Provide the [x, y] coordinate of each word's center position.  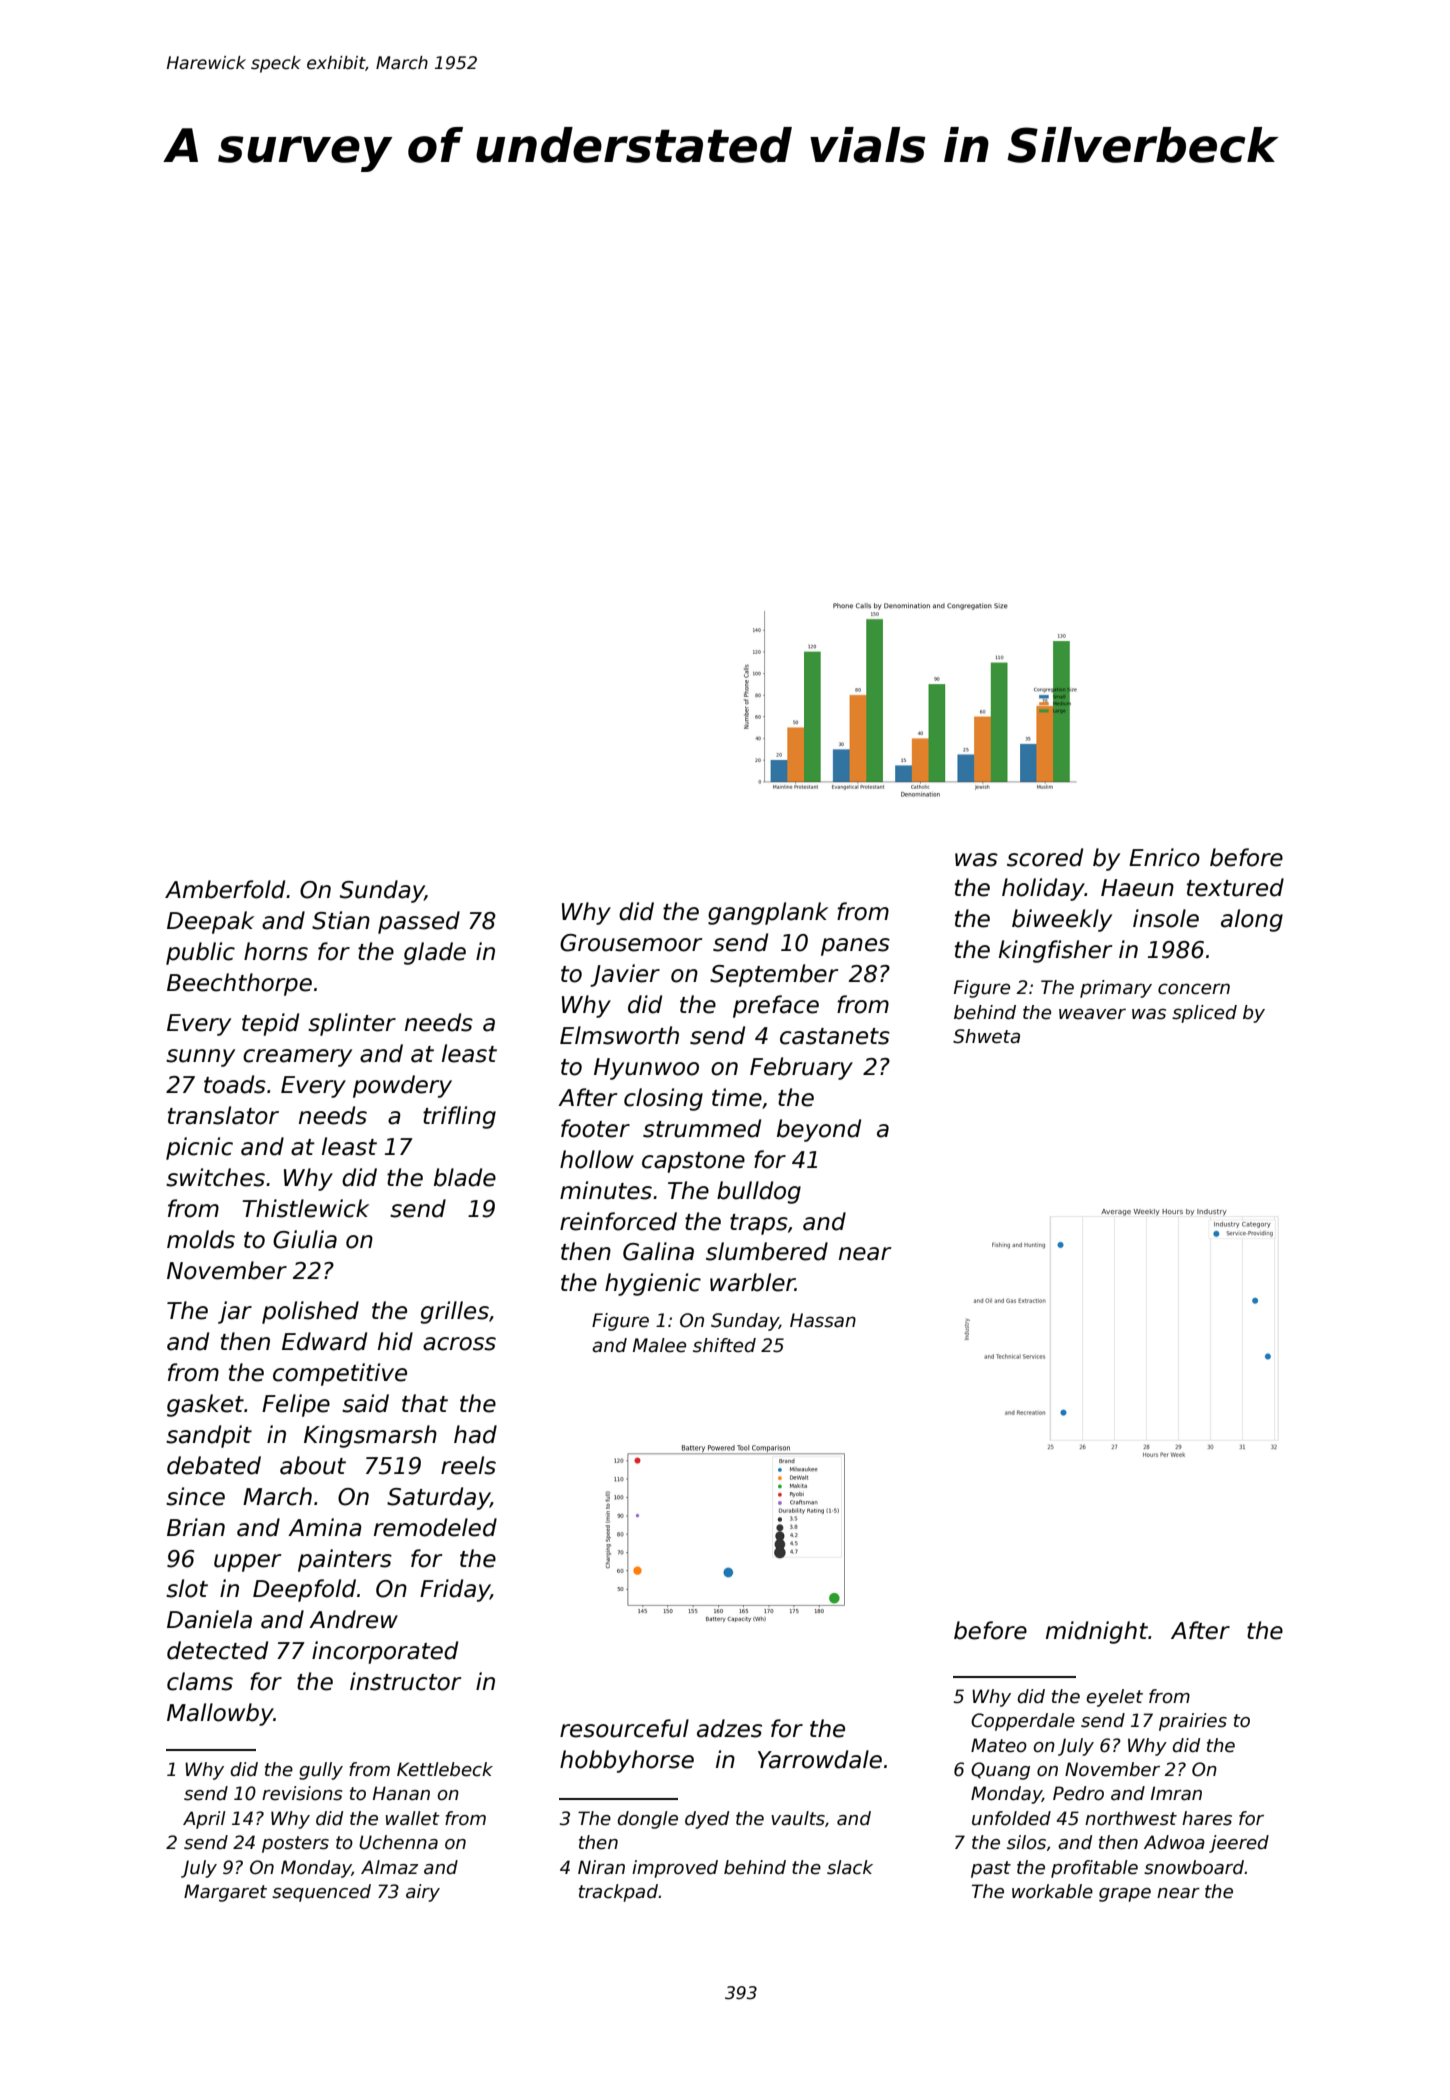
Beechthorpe [239, 984]
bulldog [759, 1192]
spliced [1204, 1014]
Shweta [986, 1036]
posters [295, 1844]
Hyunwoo [646, 1069]
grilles [454, 1312]
